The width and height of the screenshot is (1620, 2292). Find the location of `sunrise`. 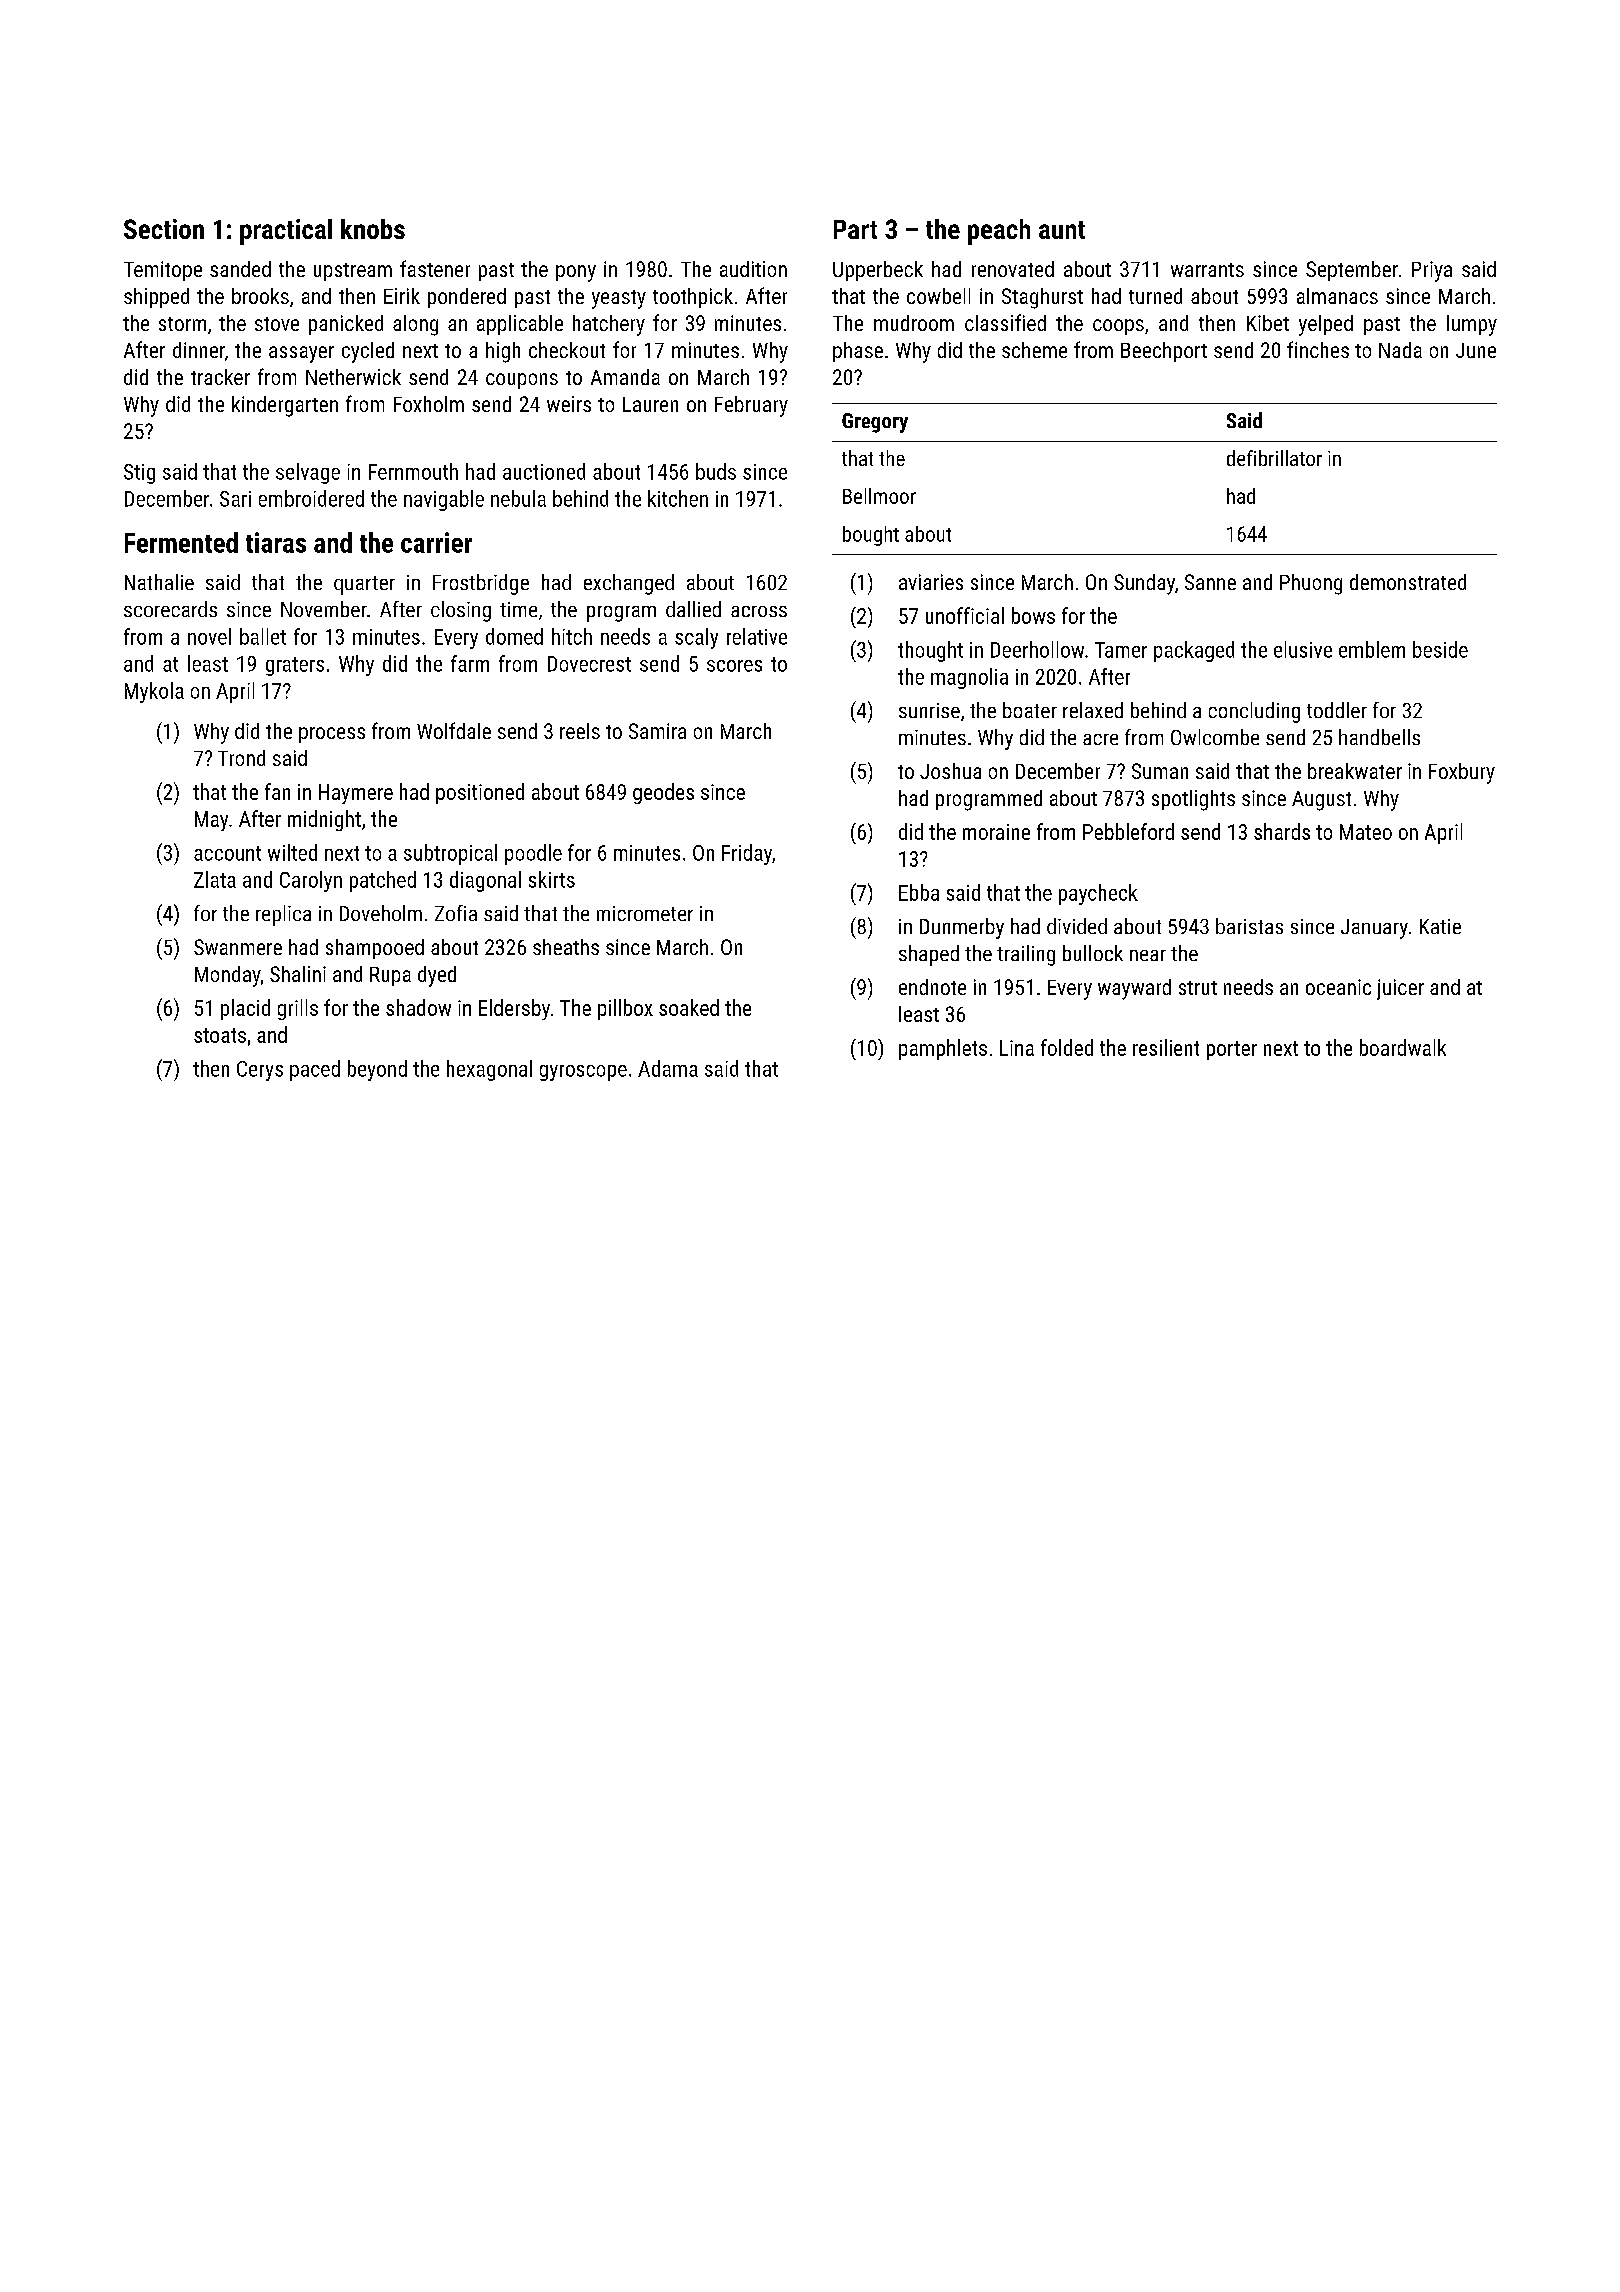

sunrise is located at coordinates (929, 710).
